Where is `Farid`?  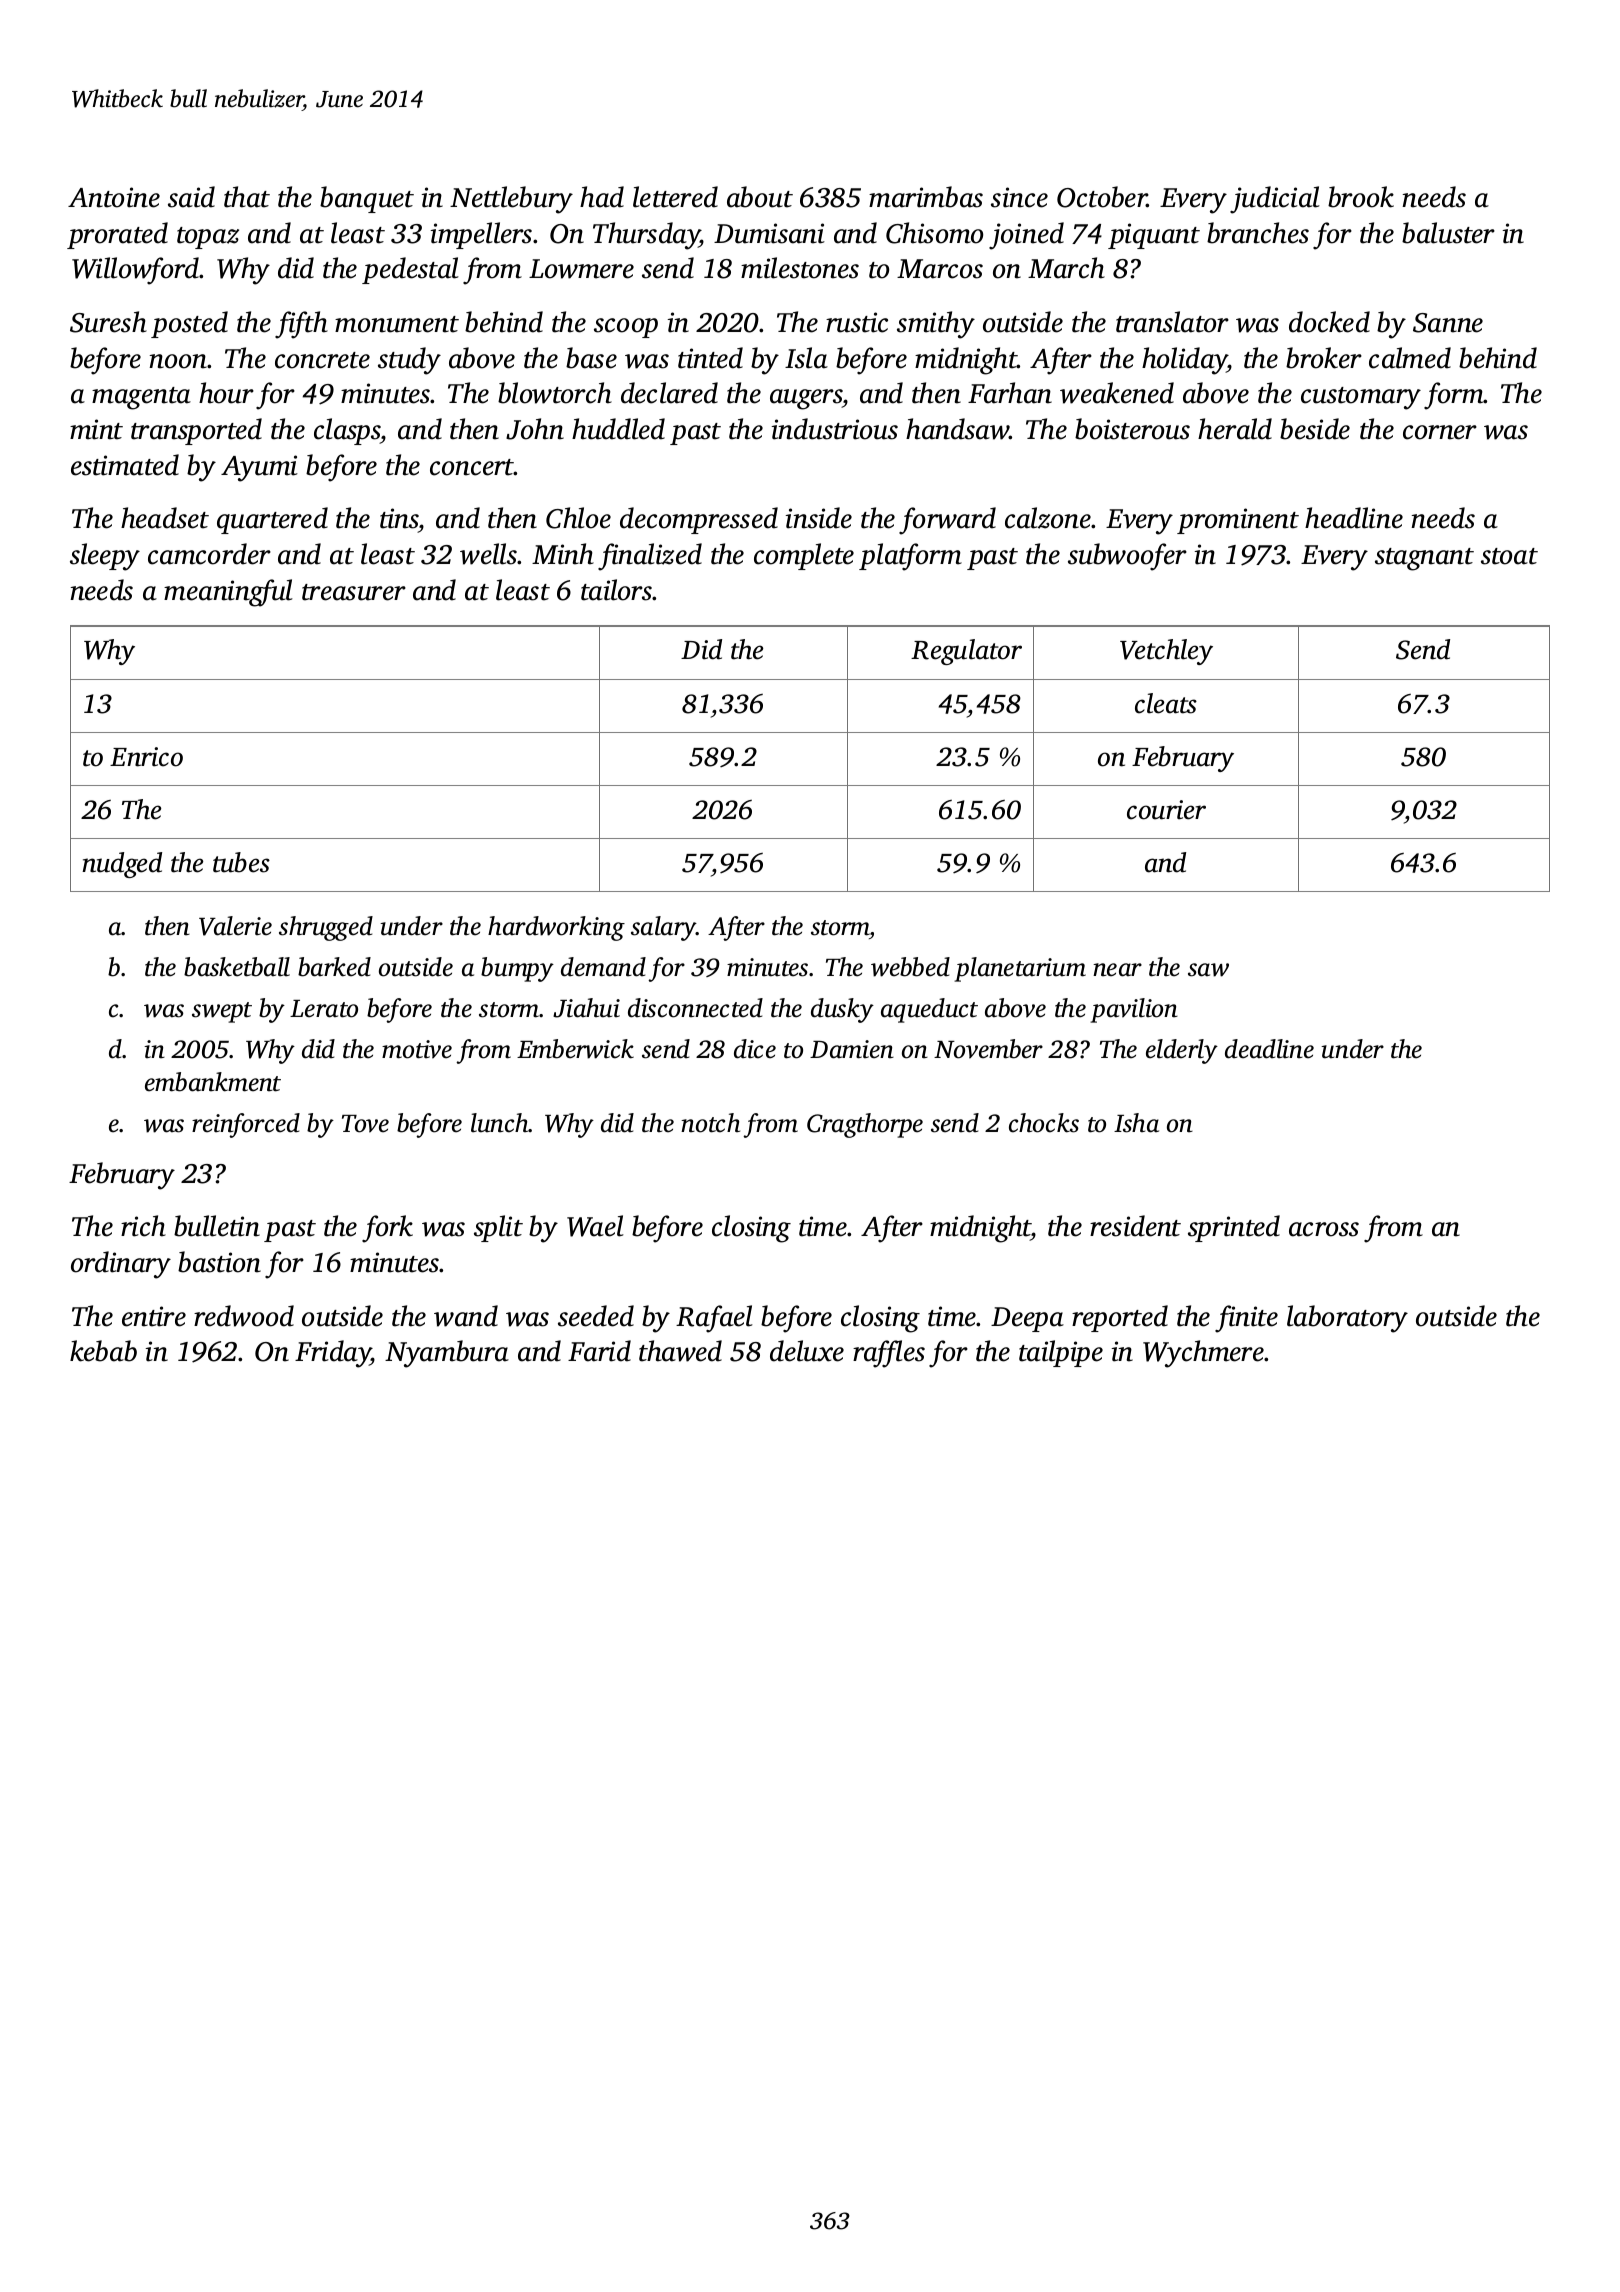
Farid is located at coordinates (599, 1351).
